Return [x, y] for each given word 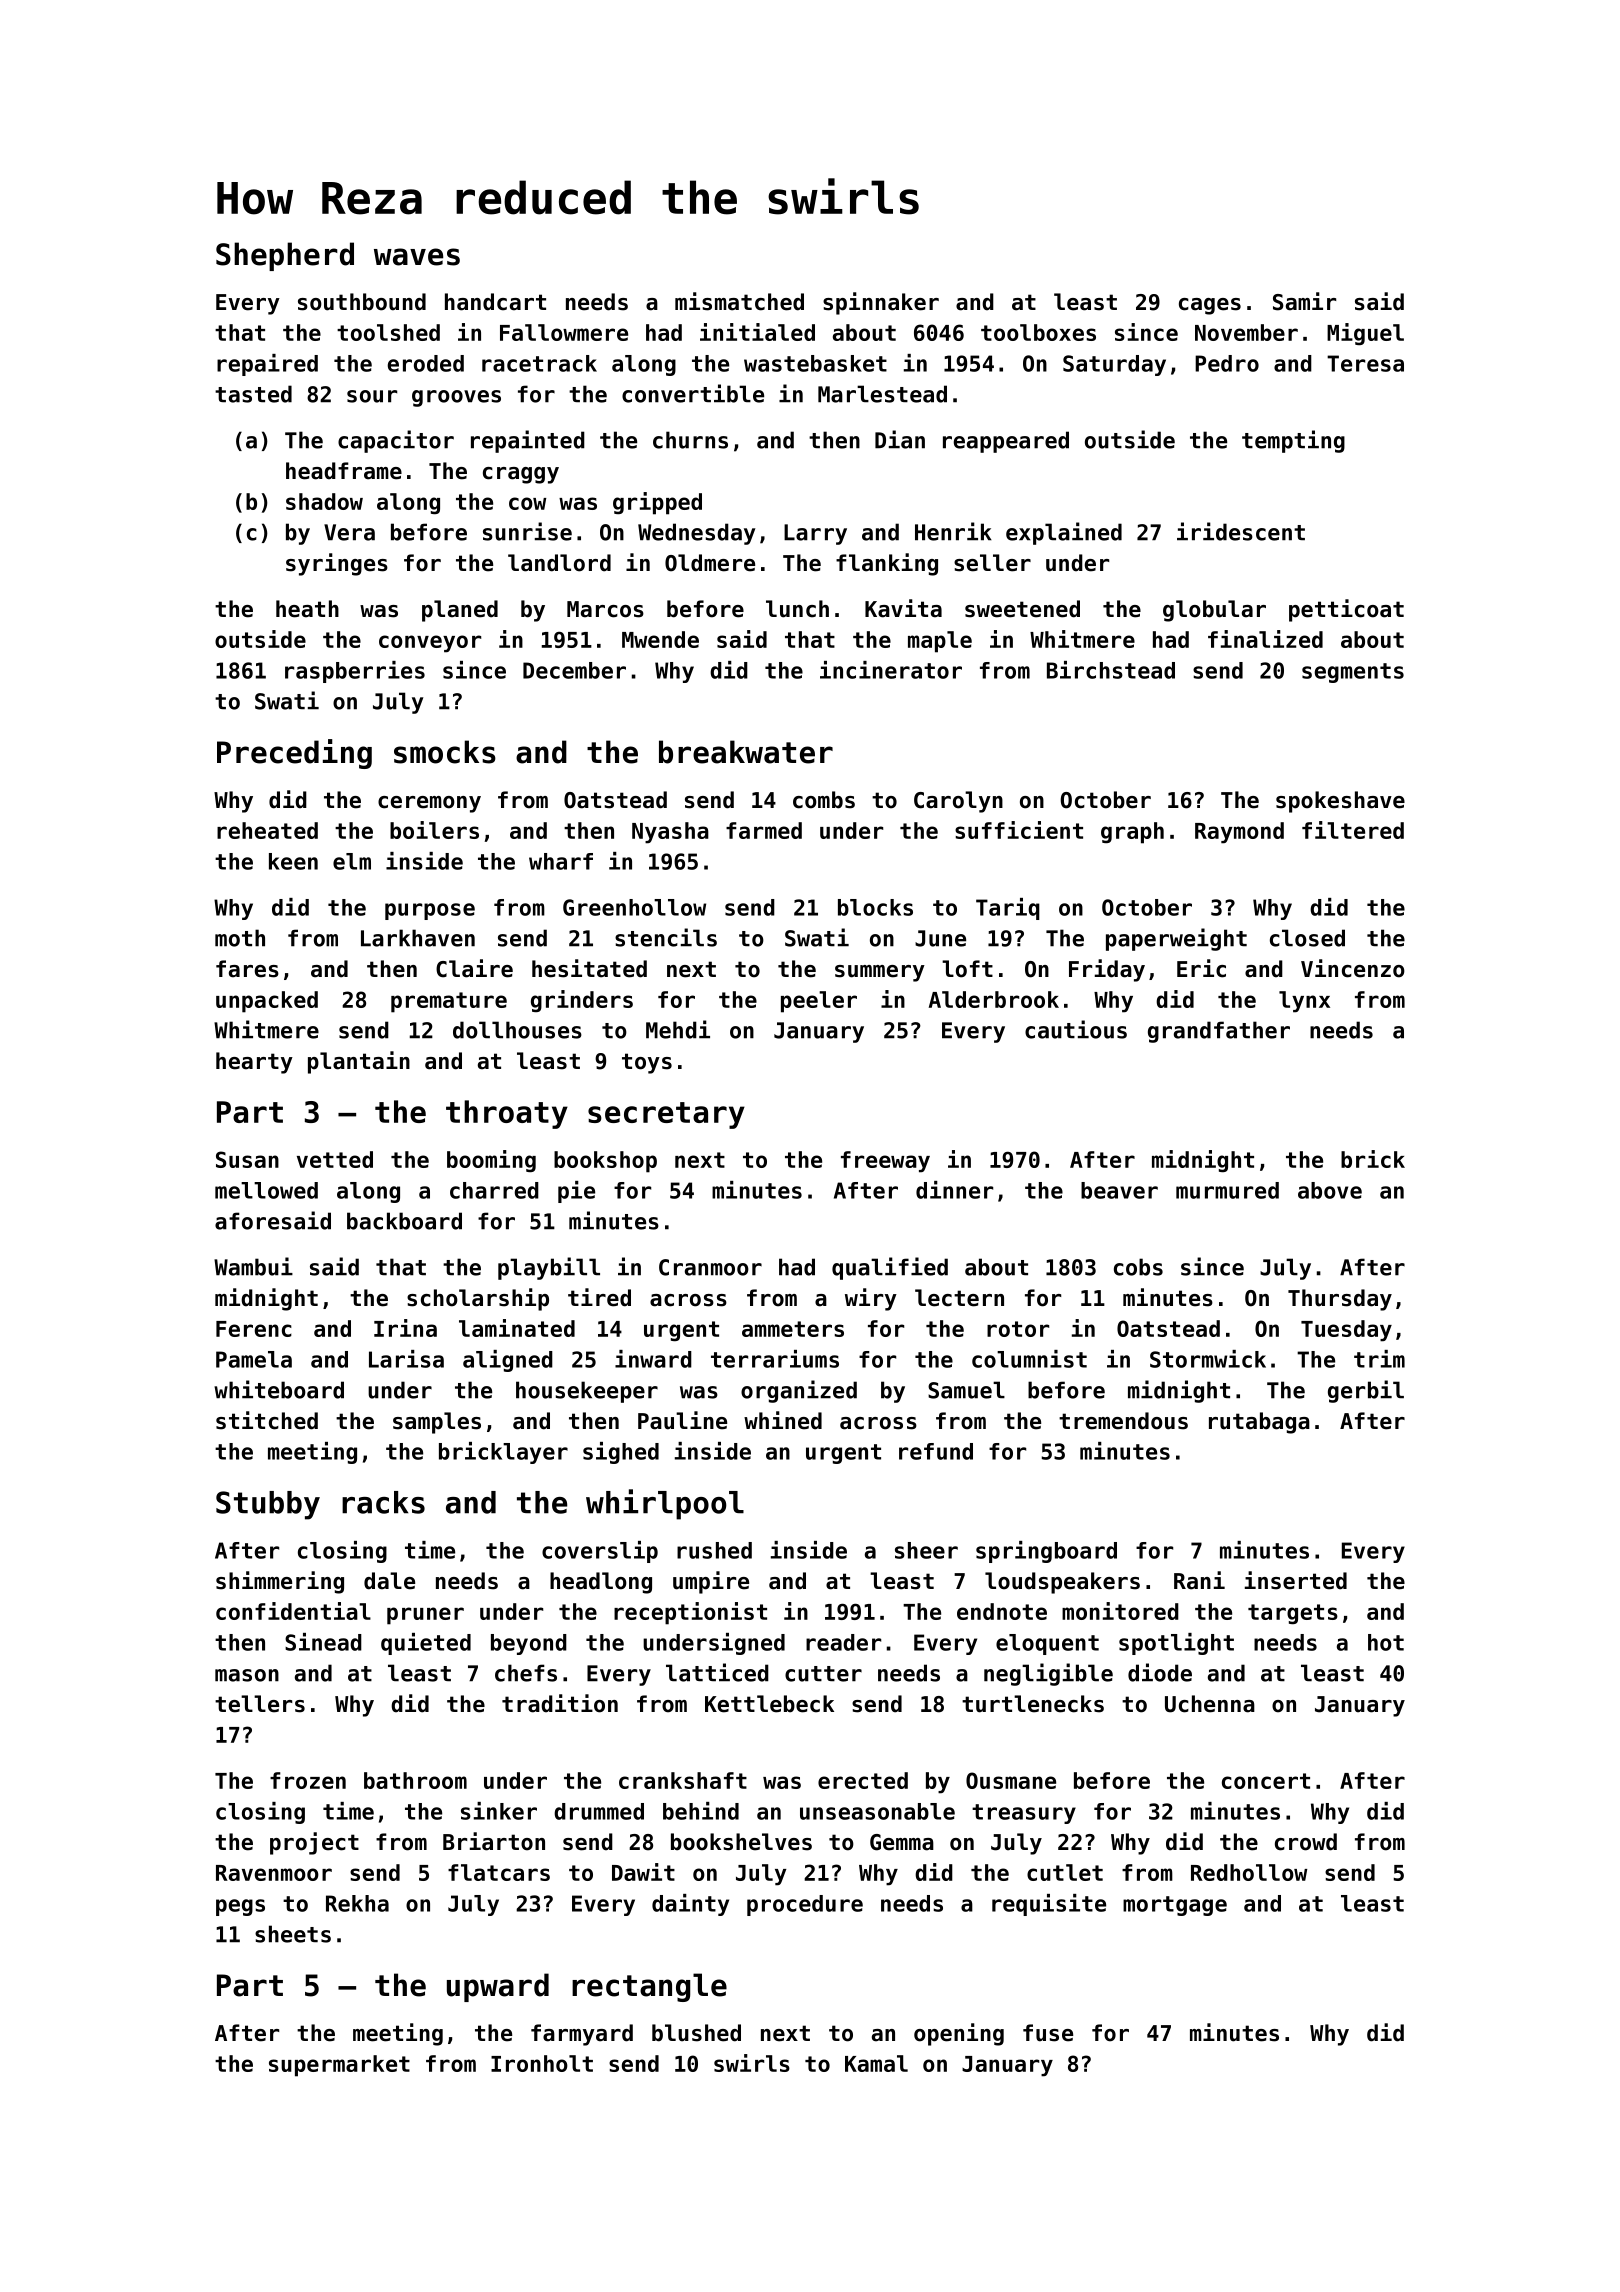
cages [1210, 306]
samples [437, 1423]
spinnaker [881, 303]
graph [1132, 833]
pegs [240, 1907]
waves [417, 257]
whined [783, 1420]
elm [352, 861]
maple [940, 642]
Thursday [1340, 1300]
